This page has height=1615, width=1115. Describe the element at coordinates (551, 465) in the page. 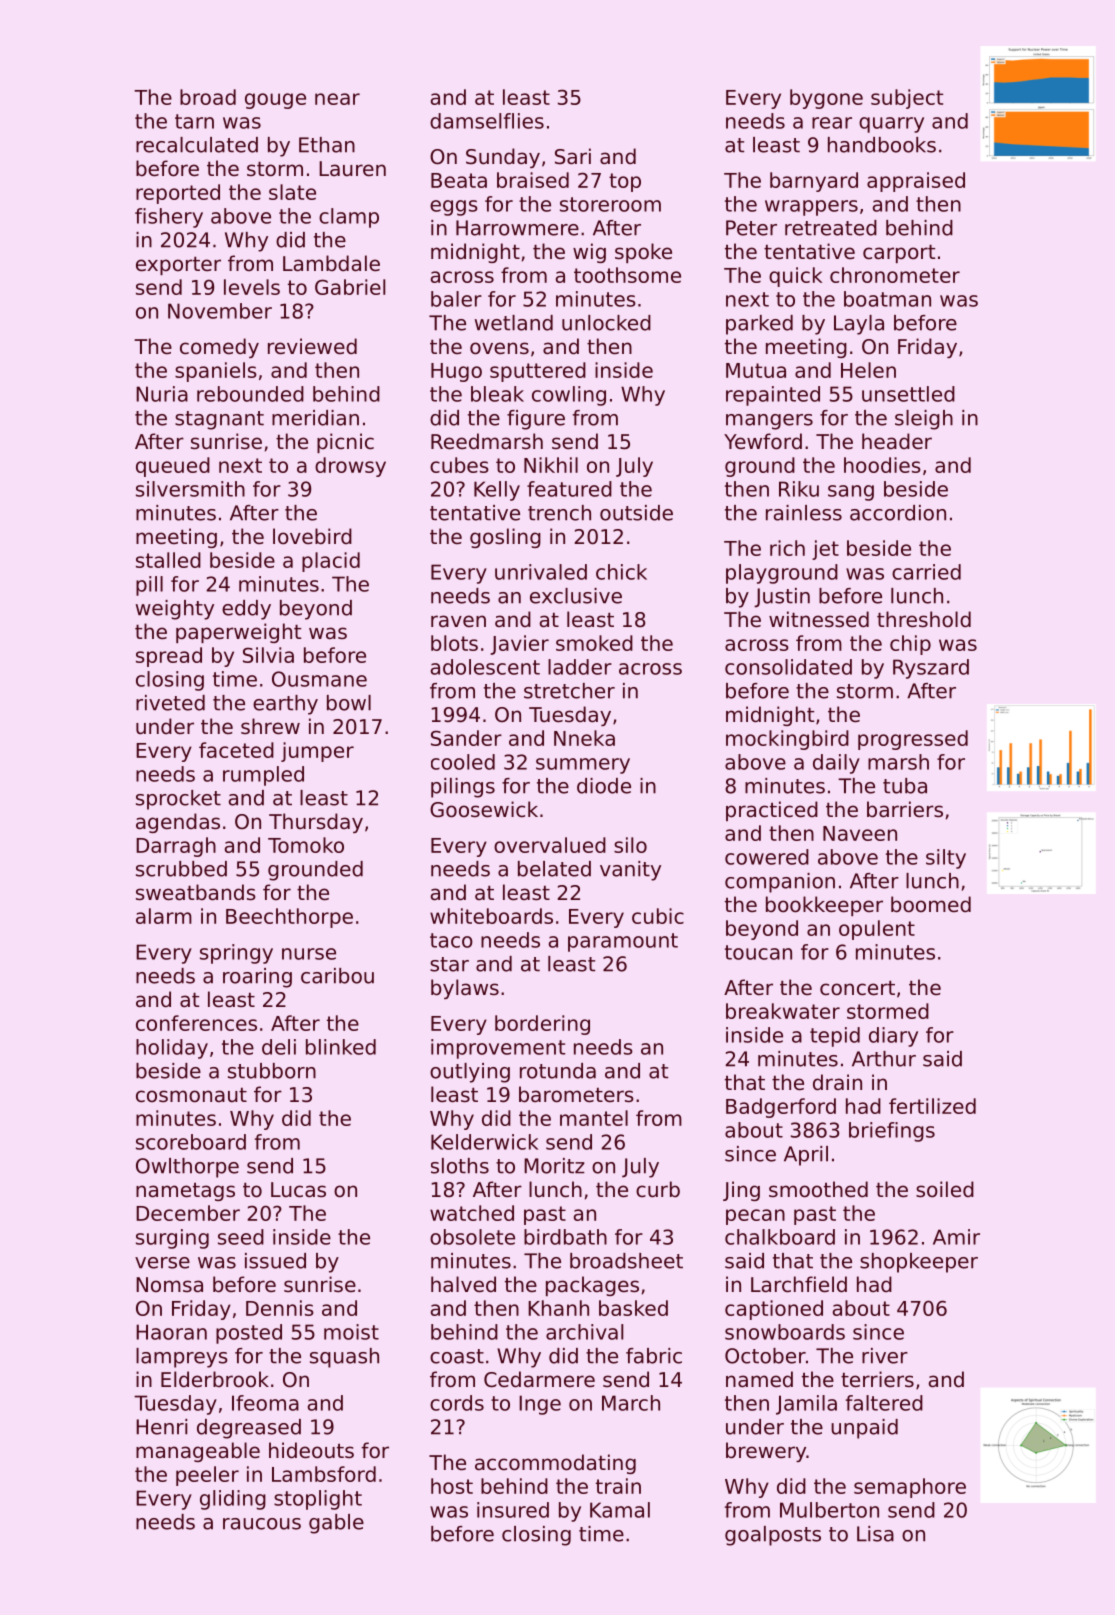

I see `Nikhil` at that location.
